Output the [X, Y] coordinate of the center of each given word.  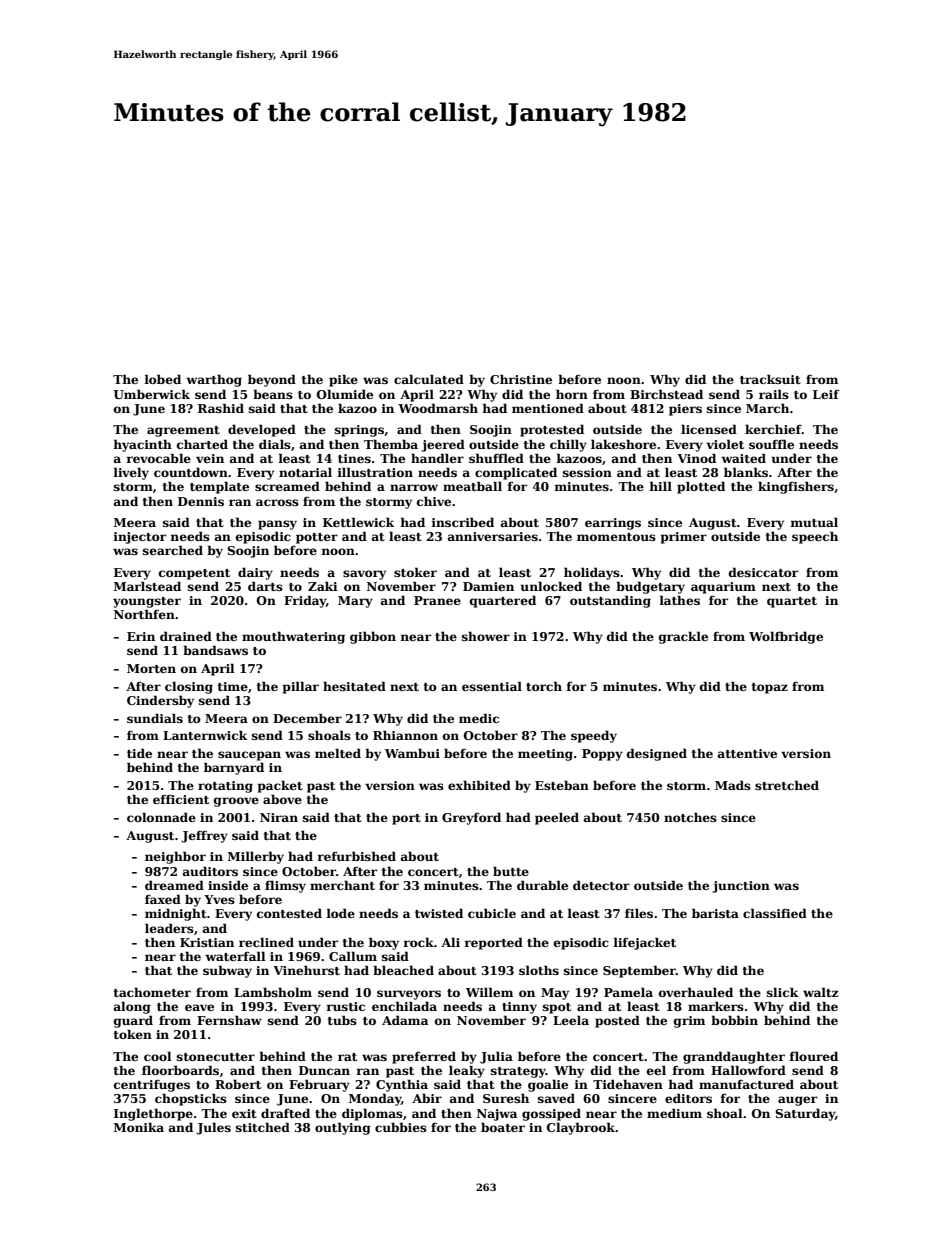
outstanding [610, 601]
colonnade [161, 817]
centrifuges [152, 1086]
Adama [405, 1020]
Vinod [696, 458]
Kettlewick [358, 522]
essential [492, 686]
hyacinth [142, 445]
